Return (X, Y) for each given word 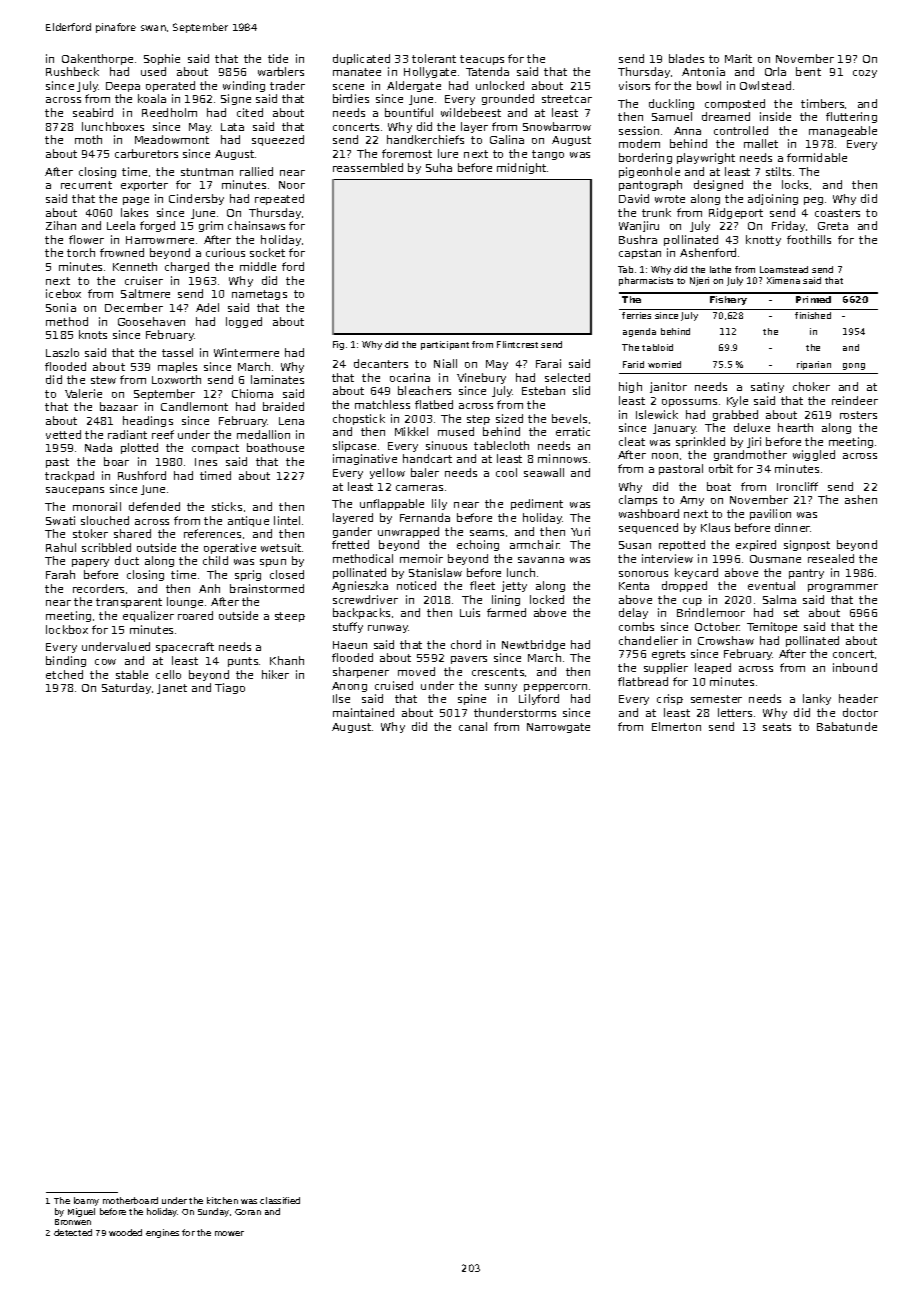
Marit (738, 58)
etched (64, 674)
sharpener (361, 672)
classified (280, 1200)
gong (854, 366)
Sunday (213, 1212)
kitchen (222, 1200)
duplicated (361, 59)
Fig (338, 345)
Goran (248, 1212)
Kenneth (135, 266)
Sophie (162, 59)
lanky (817, 699)
